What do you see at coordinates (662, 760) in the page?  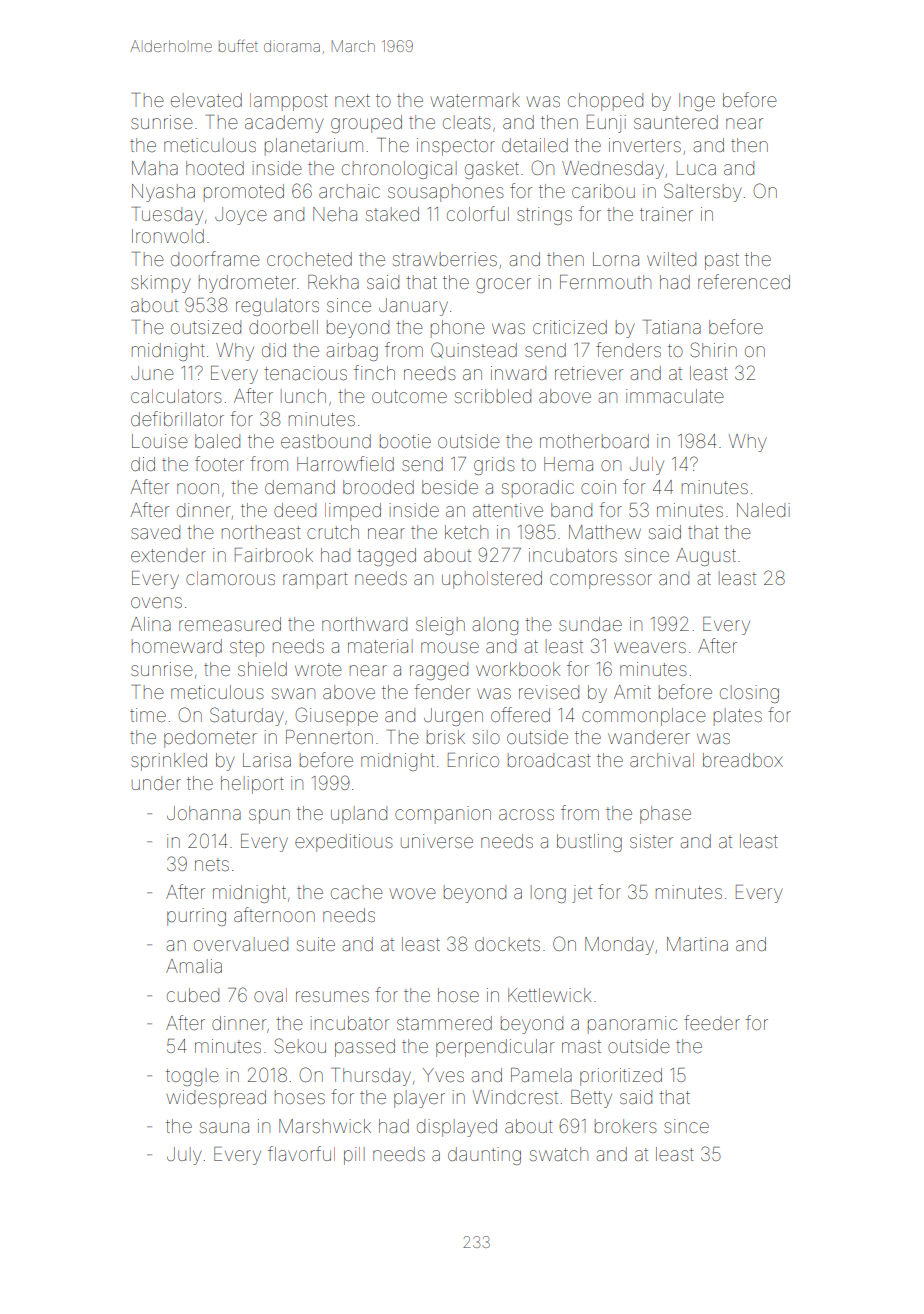 I see `archival` at bounding box center [662, 760].
